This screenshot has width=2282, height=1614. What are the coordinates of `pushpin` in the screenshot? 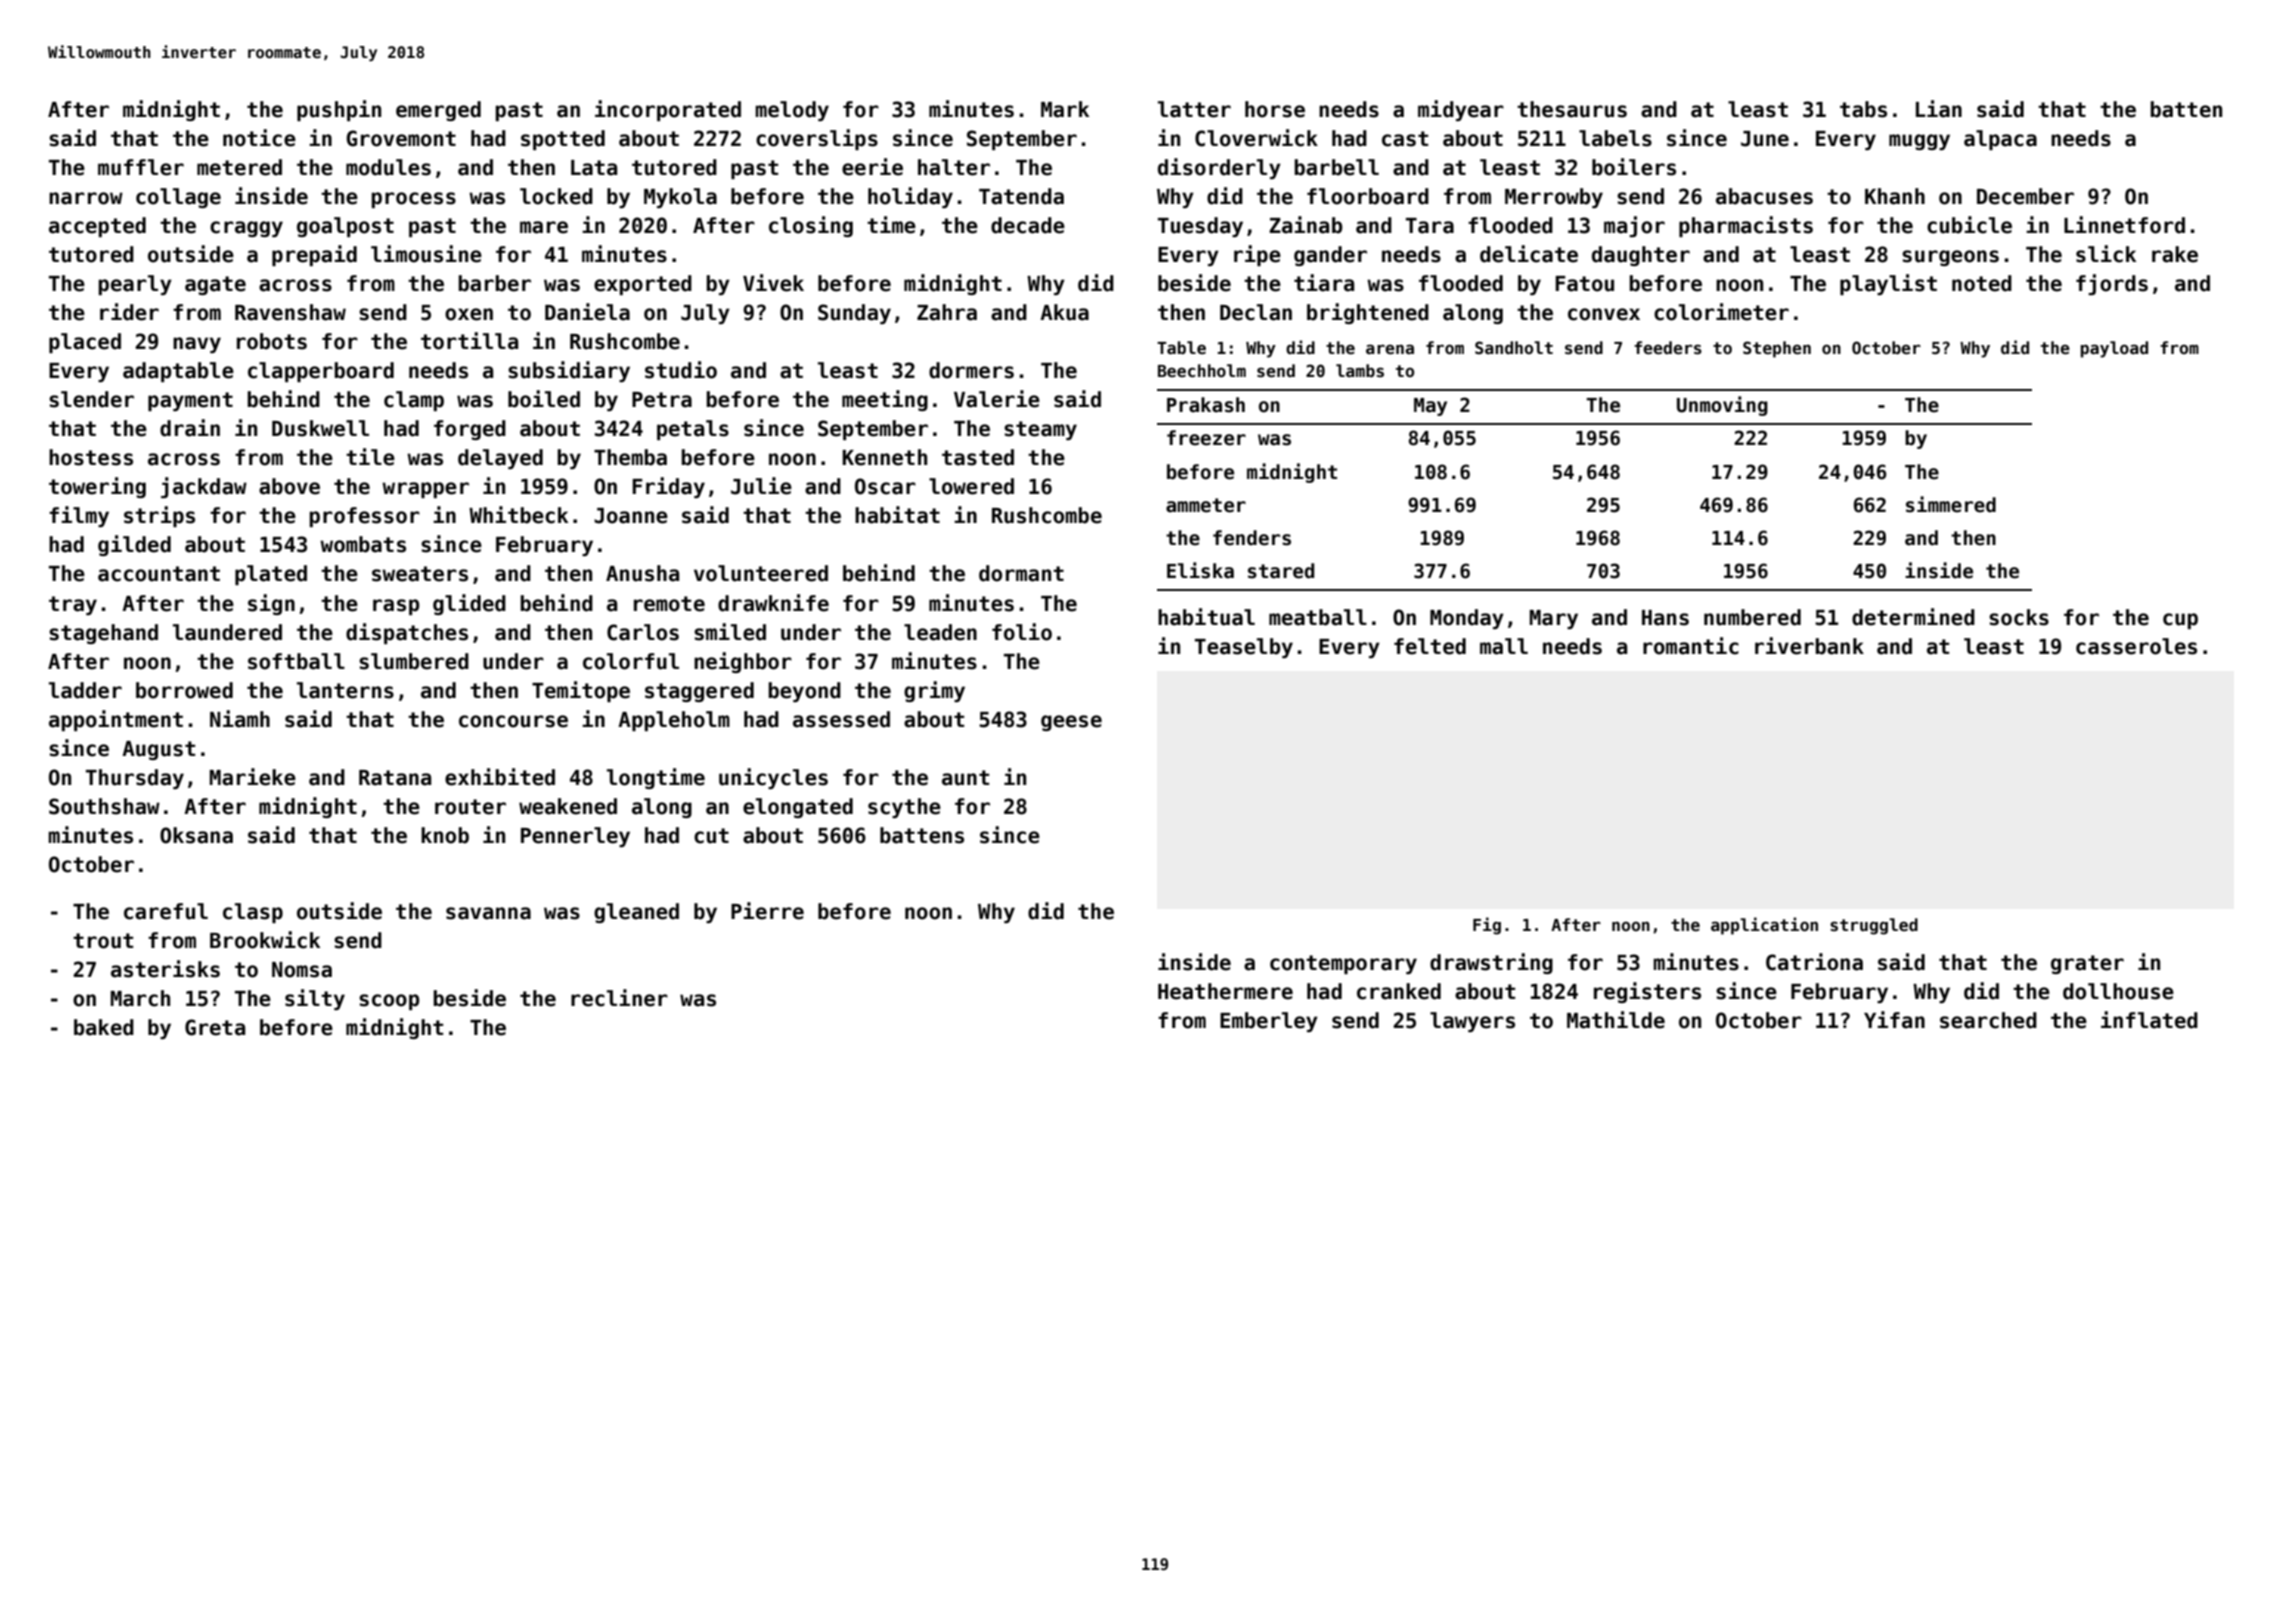 It's located at (339, 110).
